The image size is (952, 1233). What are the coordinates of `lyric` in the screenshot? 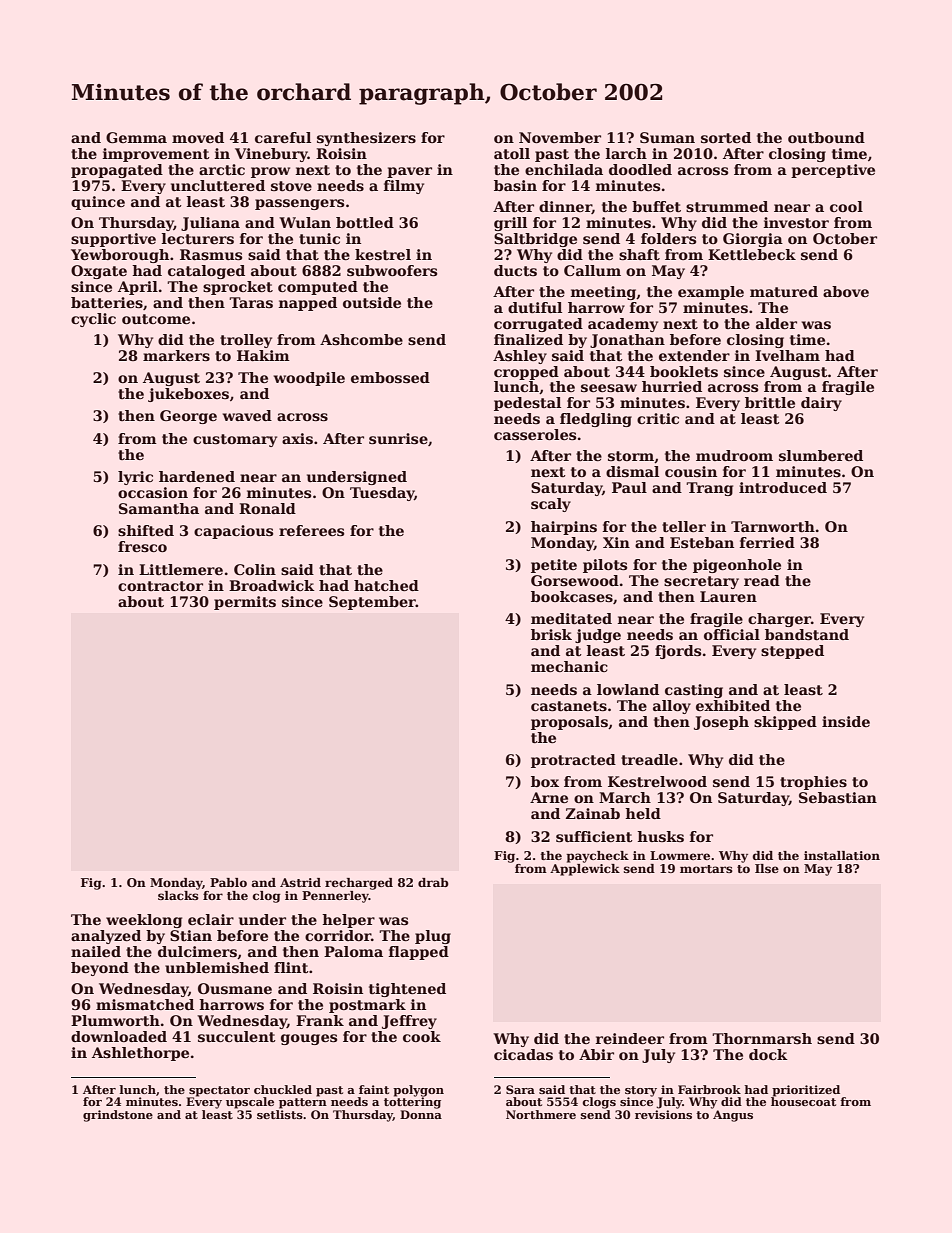 It's located at (135, 478).
